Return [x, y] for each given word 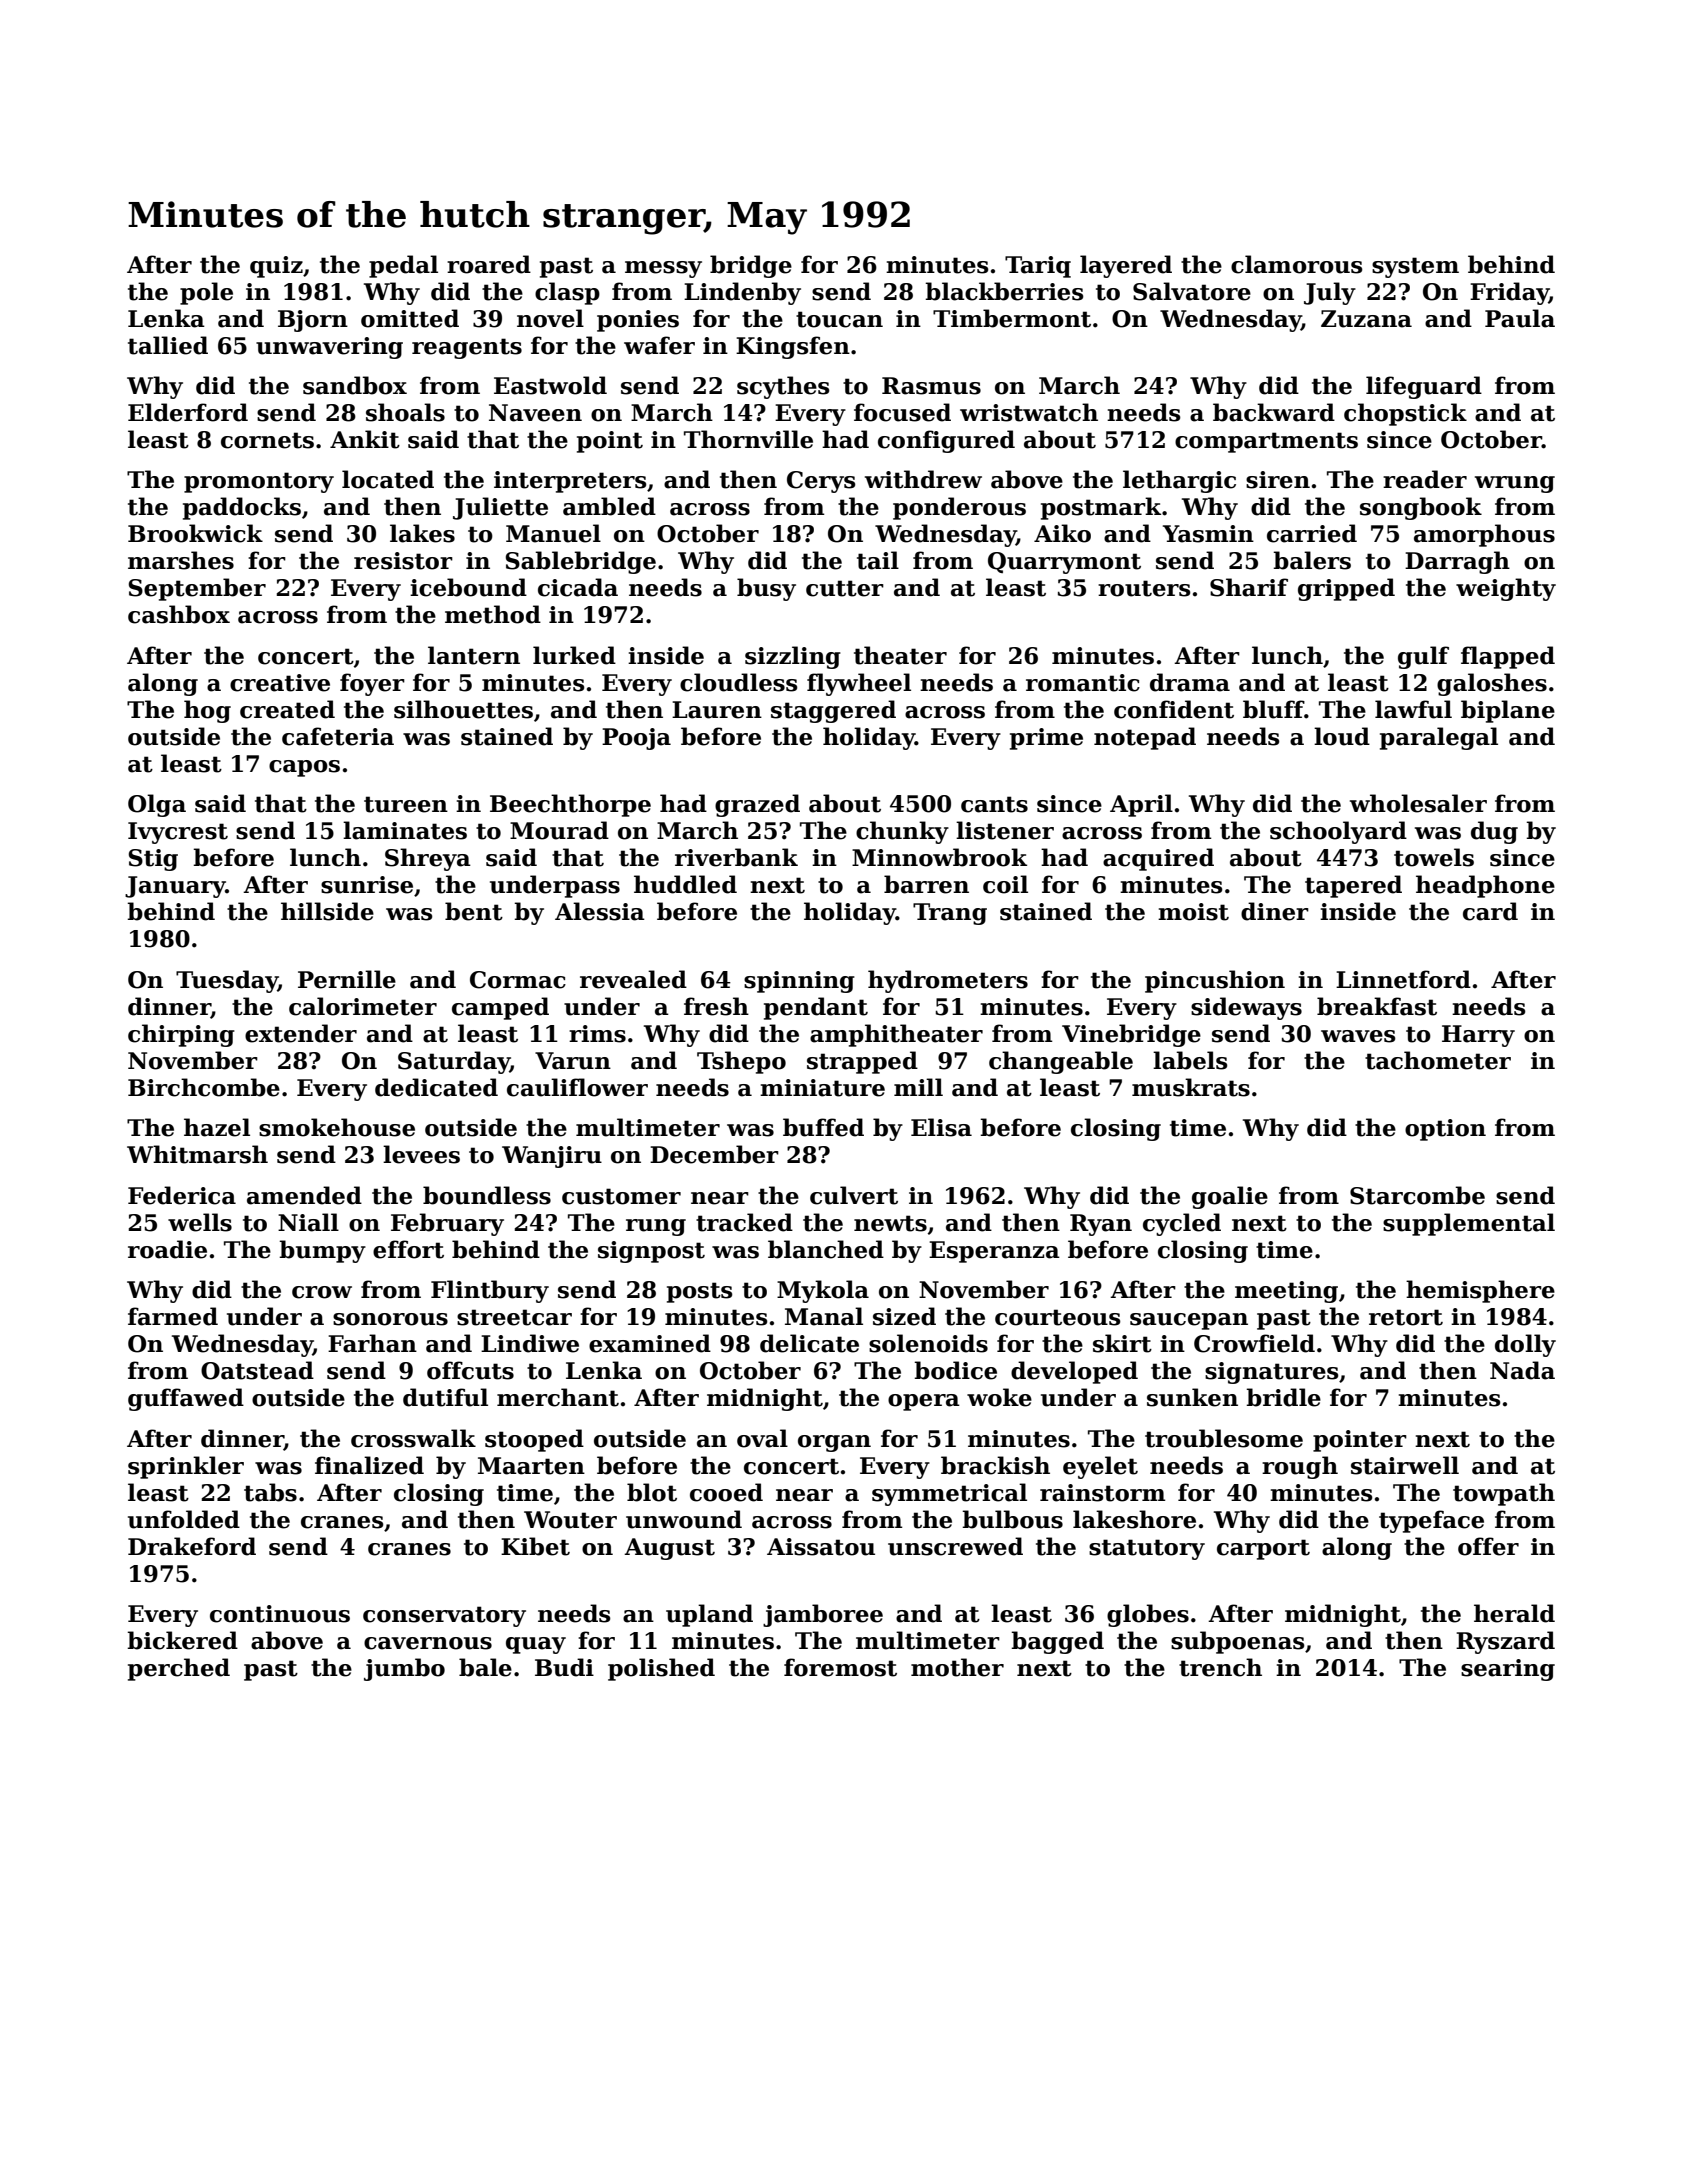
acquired [1158, 859]
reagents [467, 348]
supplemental [1469, 1224]
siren [1278, 480]
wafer [659, 345]
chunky [902, 832]
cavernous [428, 1643]
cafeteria [338, 736]
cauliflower [577, 1087]
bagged [1057, 1642]
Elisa [941, 1127]
